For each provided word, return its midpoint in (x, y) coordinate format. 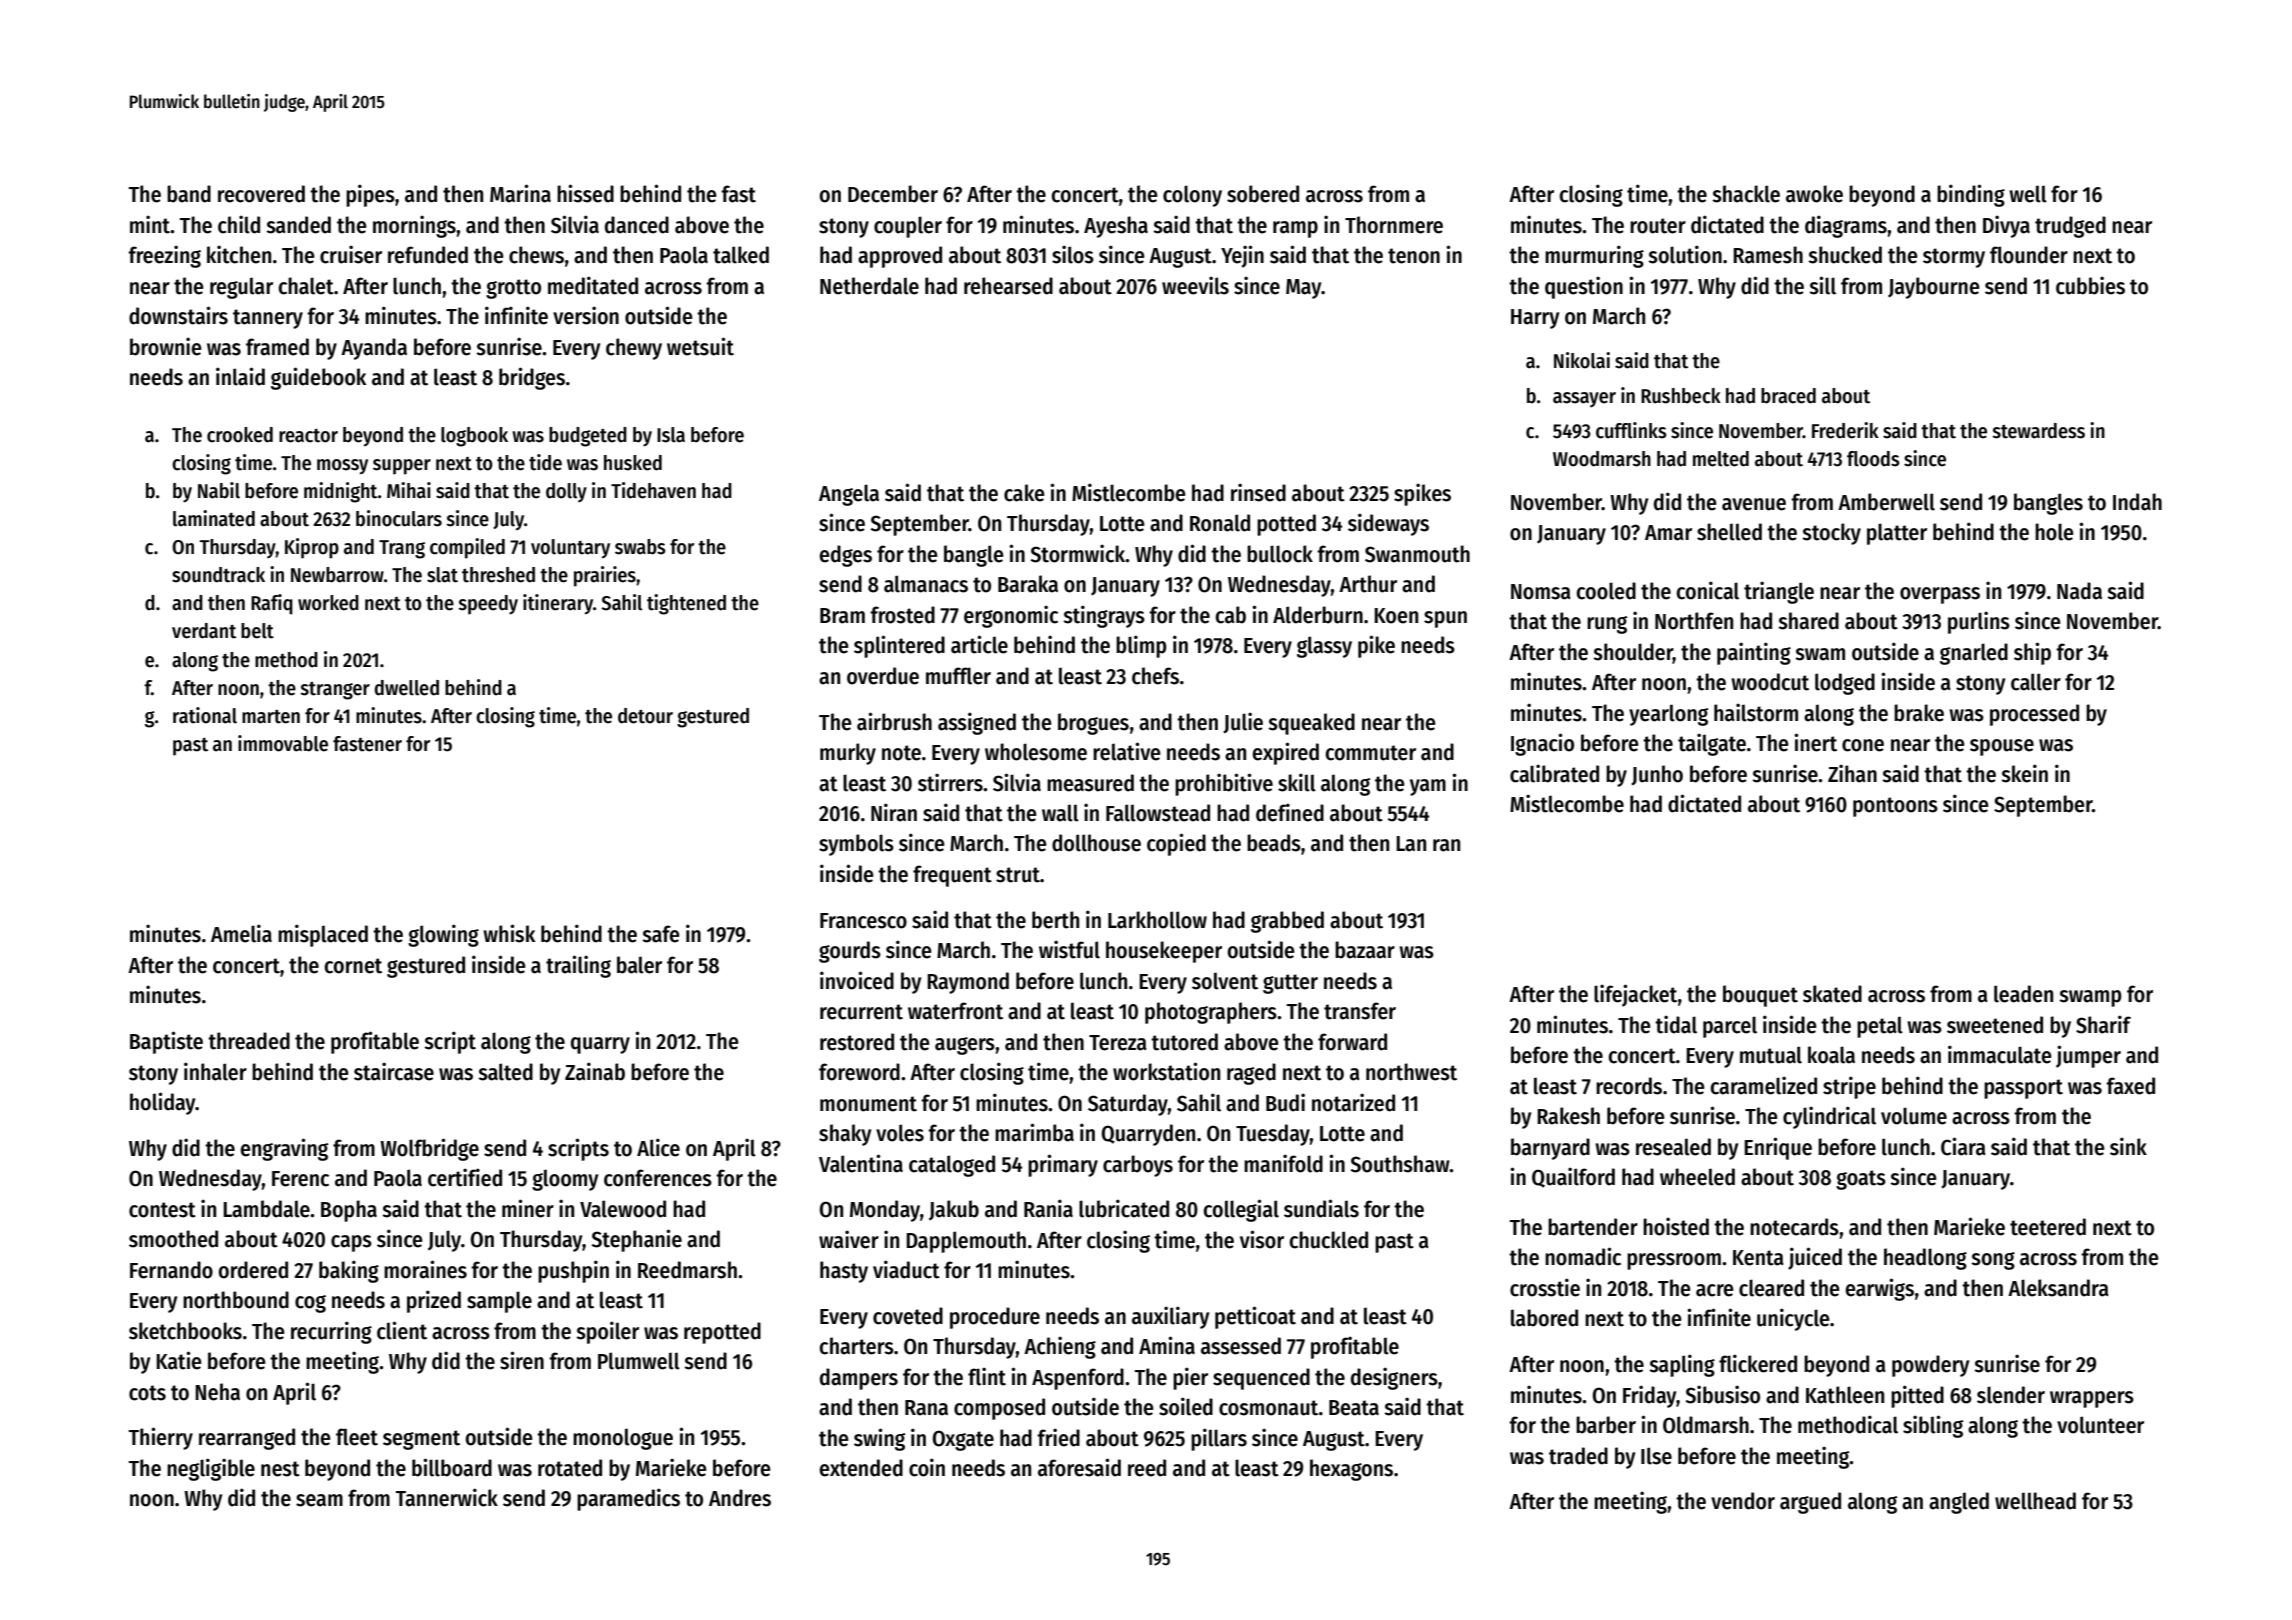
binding (1971, 195)
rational (205, 715)
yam (1428, 787)
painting (1754, 653)
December (893, 194)
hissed (585, 193)
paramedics (628, 1499)
